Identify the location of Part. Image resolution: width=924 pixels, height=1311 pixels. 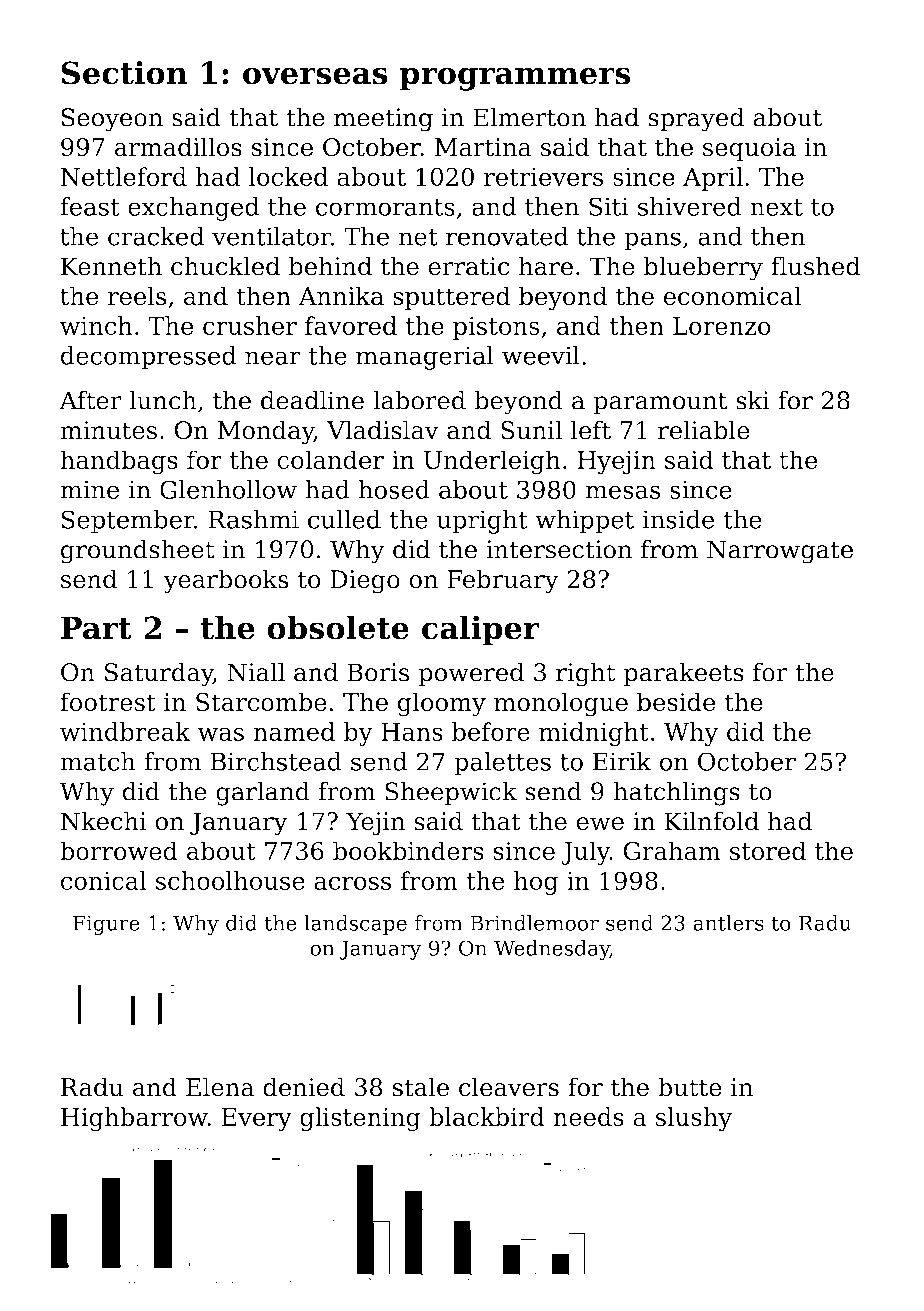
(96, 628).
